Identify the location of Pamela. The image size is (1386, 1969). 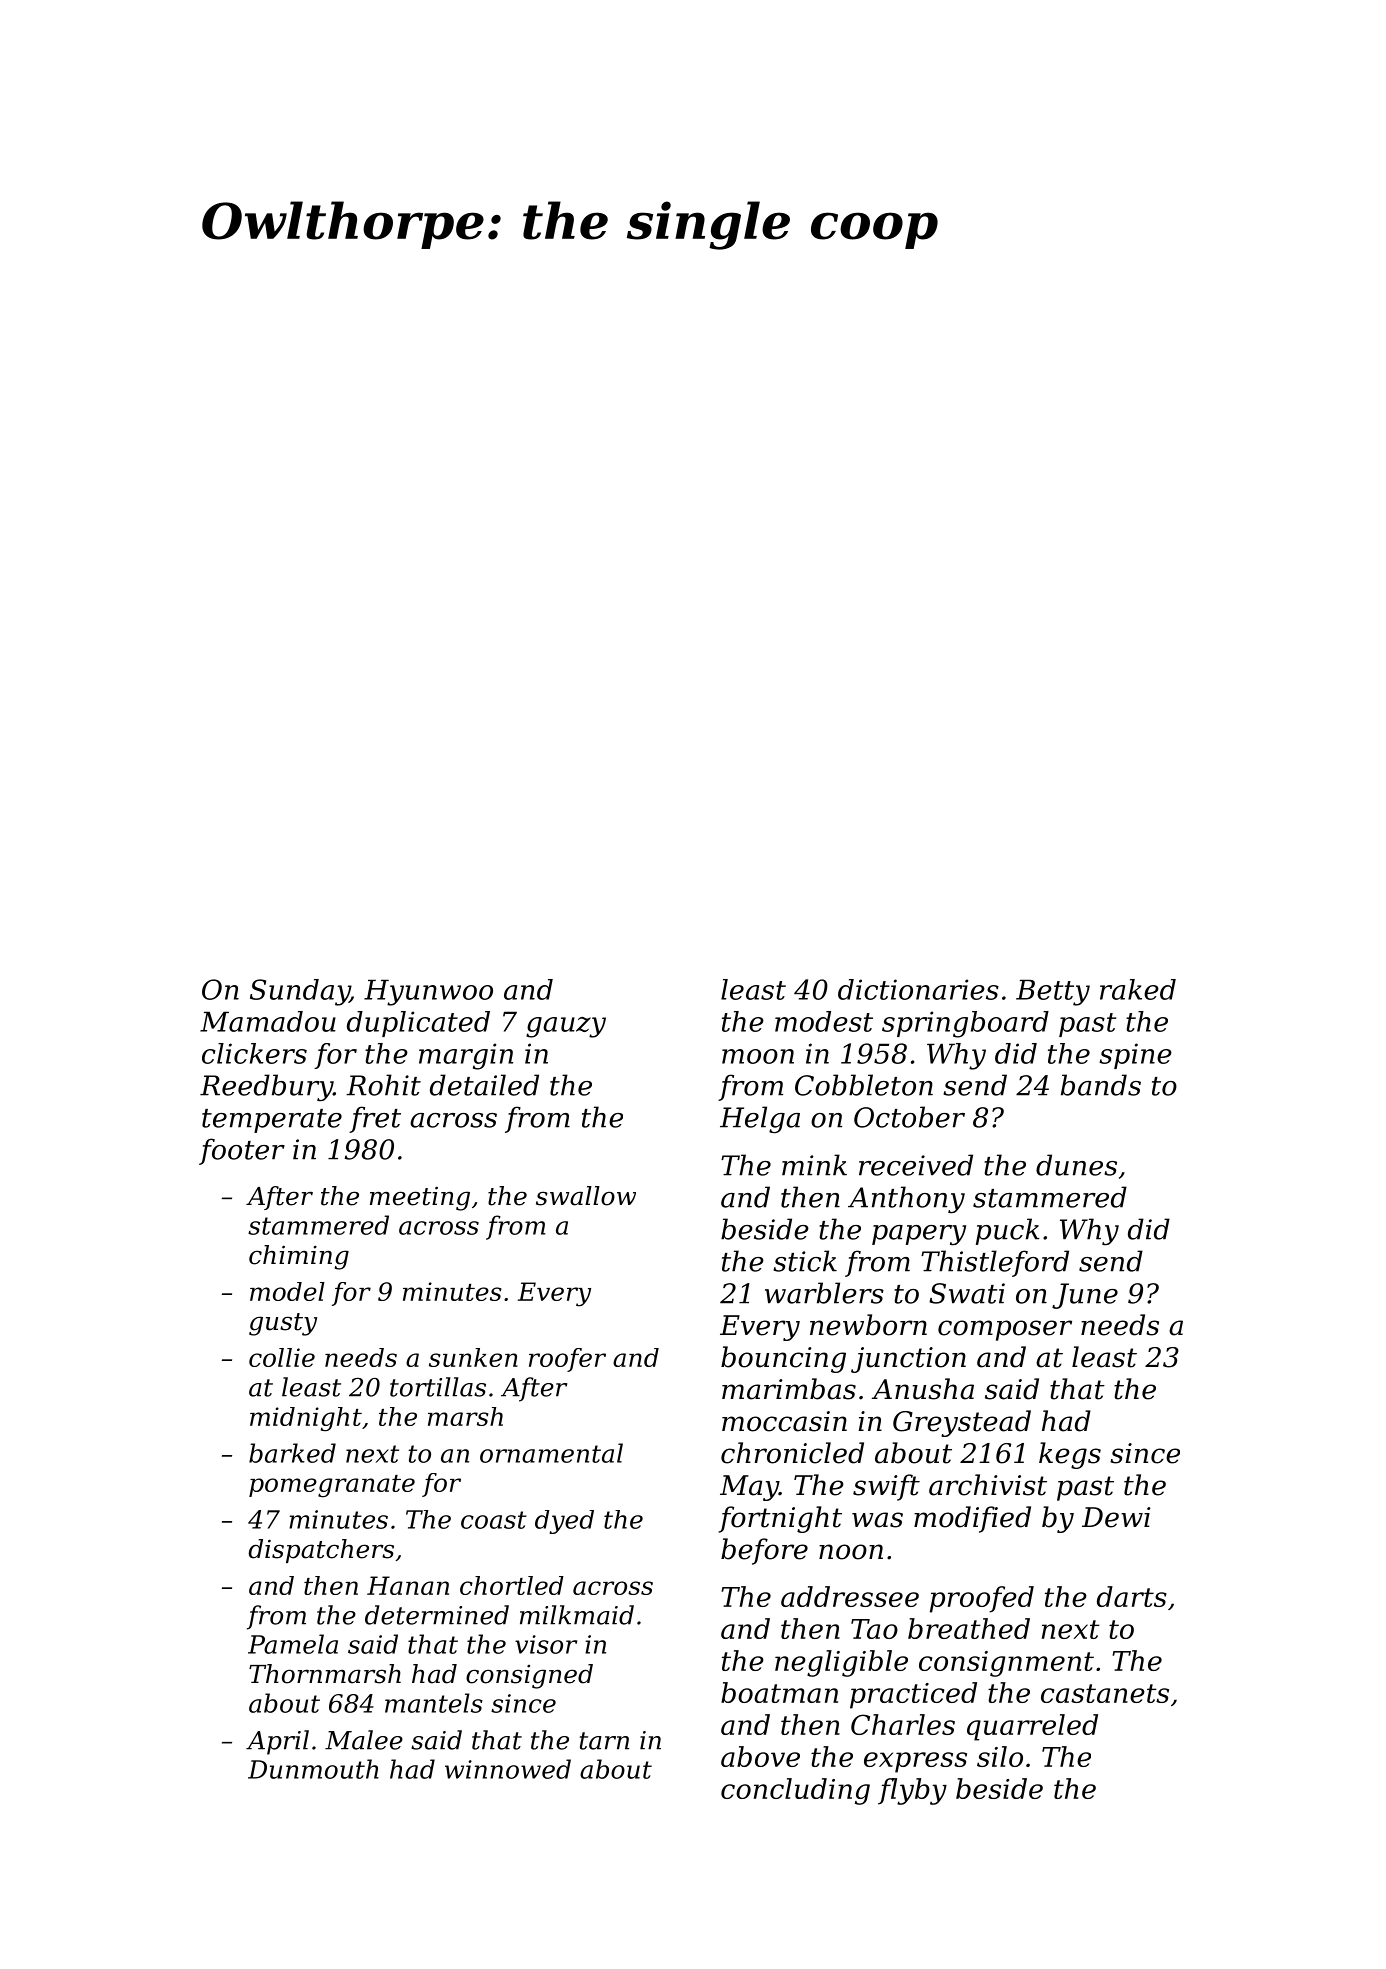
(293, 1644).
